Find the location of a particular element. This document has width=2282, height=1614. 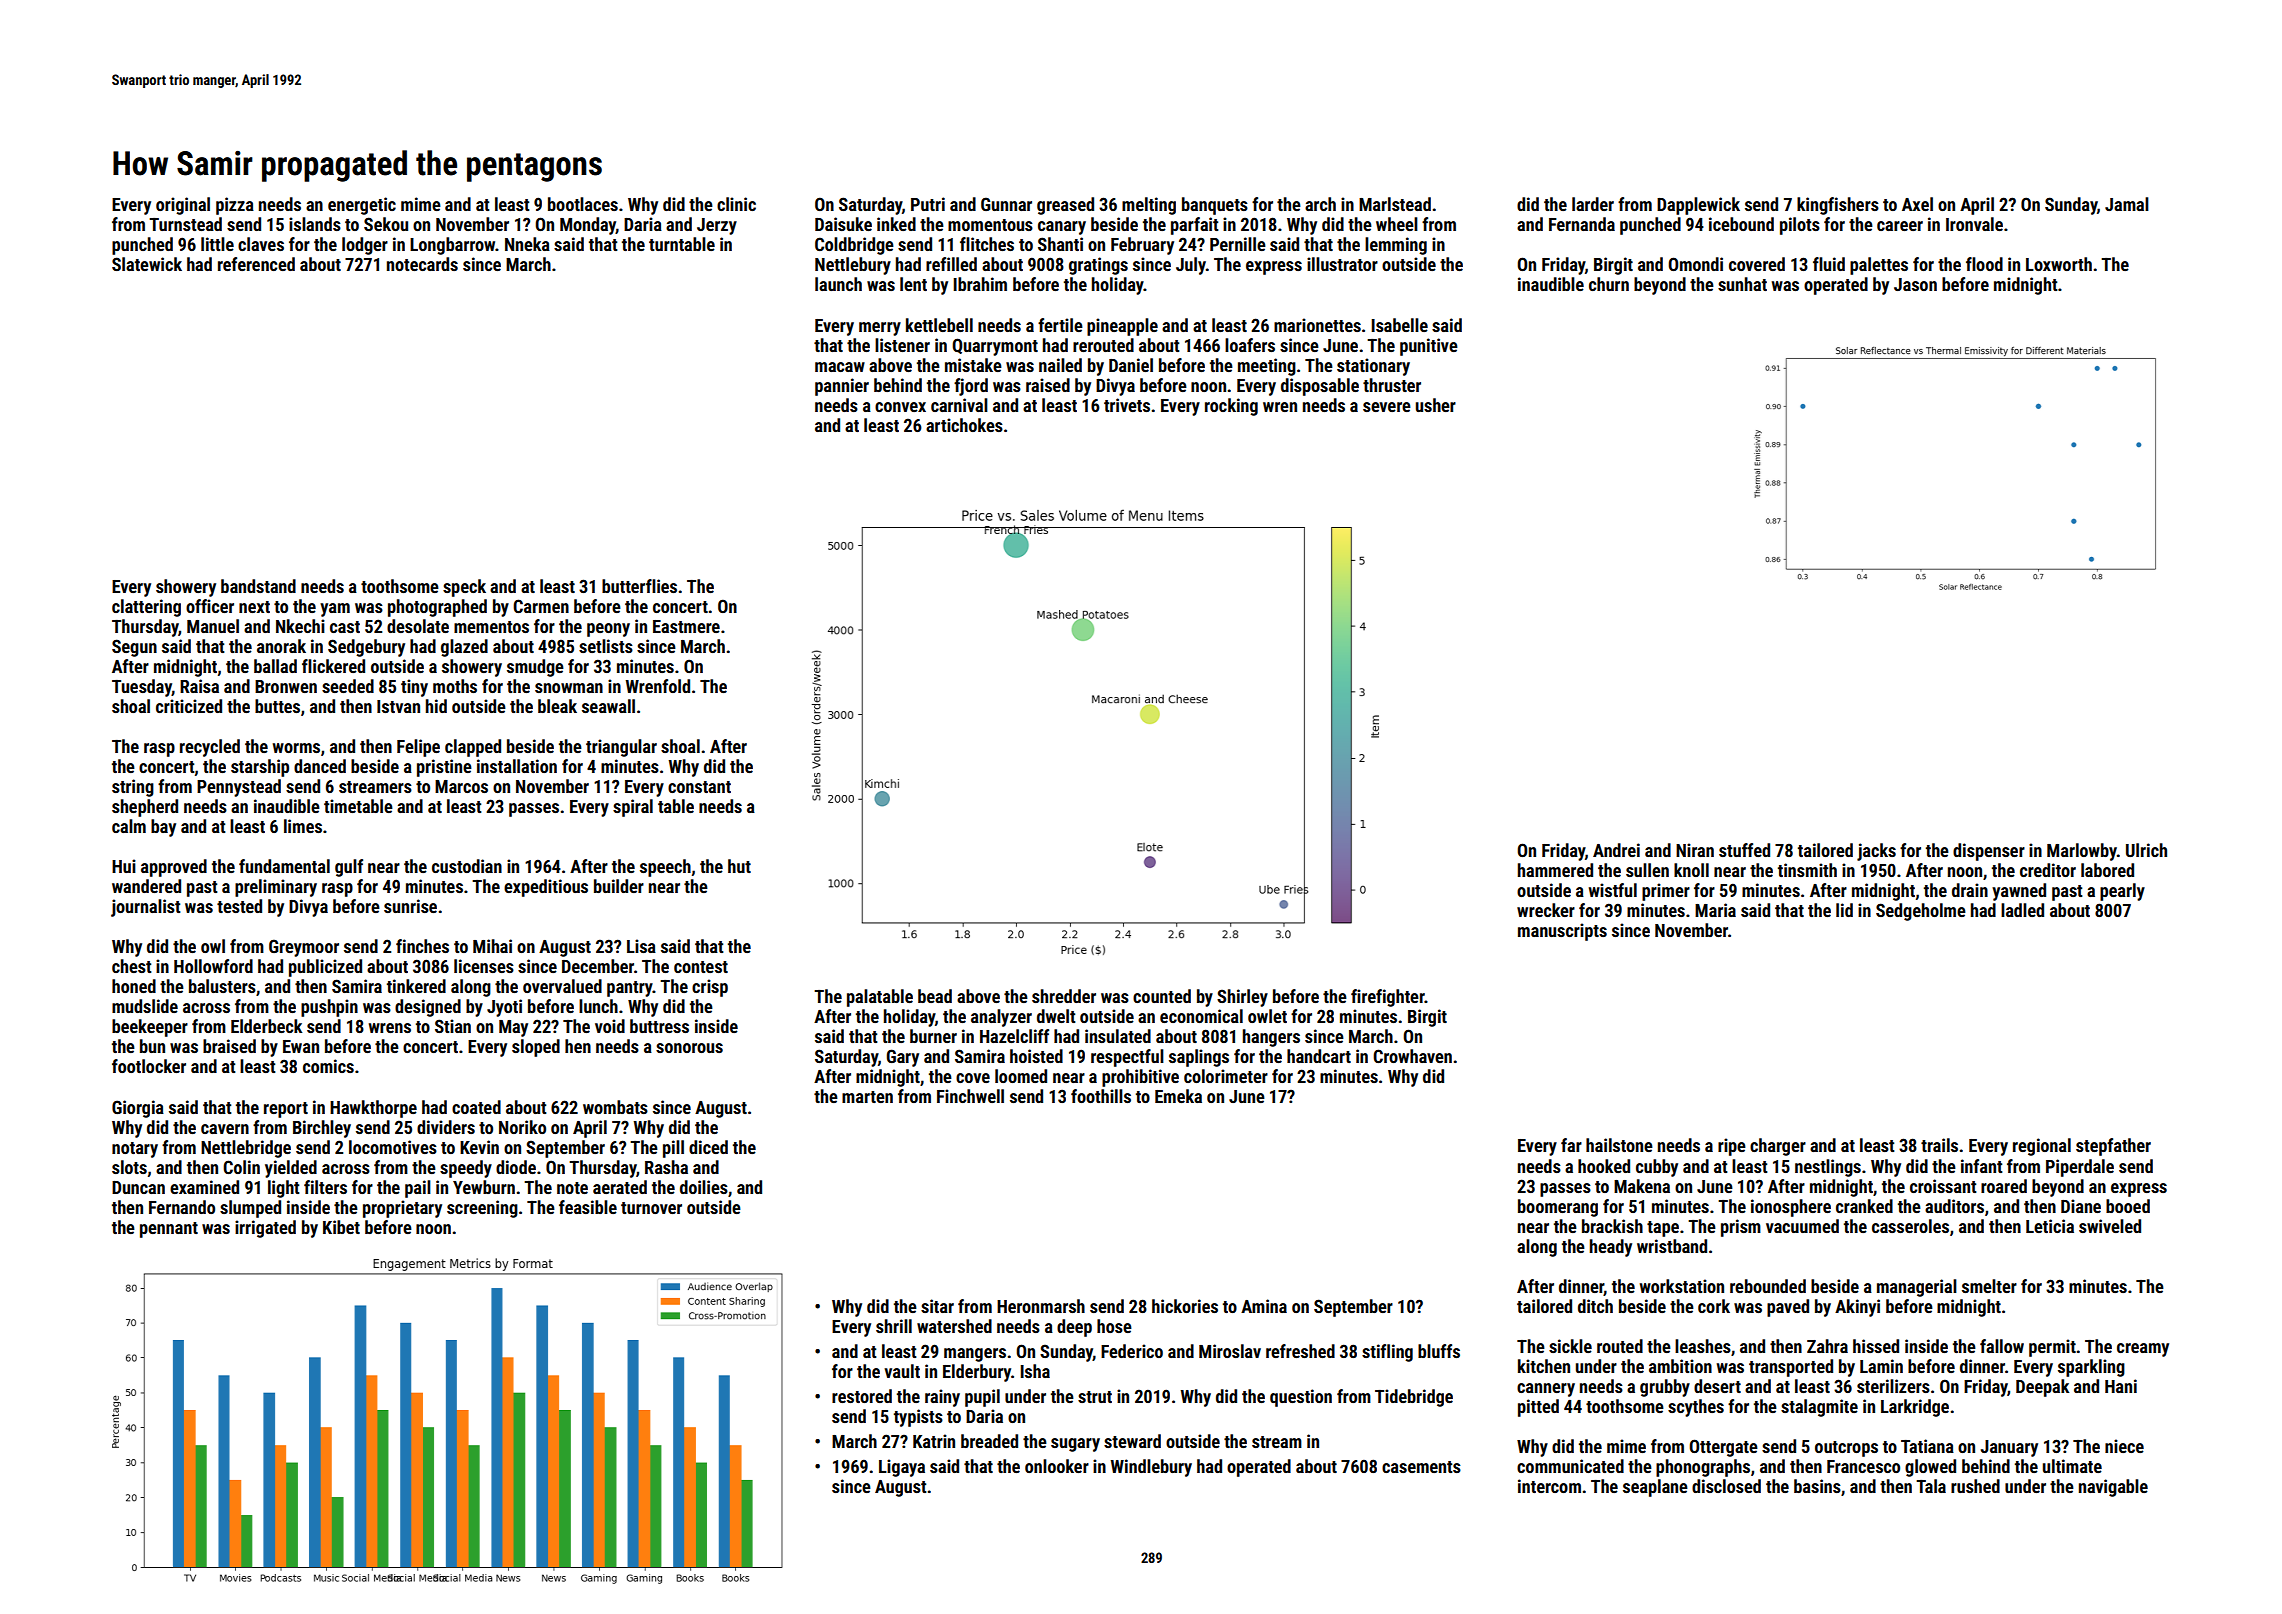

cork is located at coordinates (1714, 1306).
